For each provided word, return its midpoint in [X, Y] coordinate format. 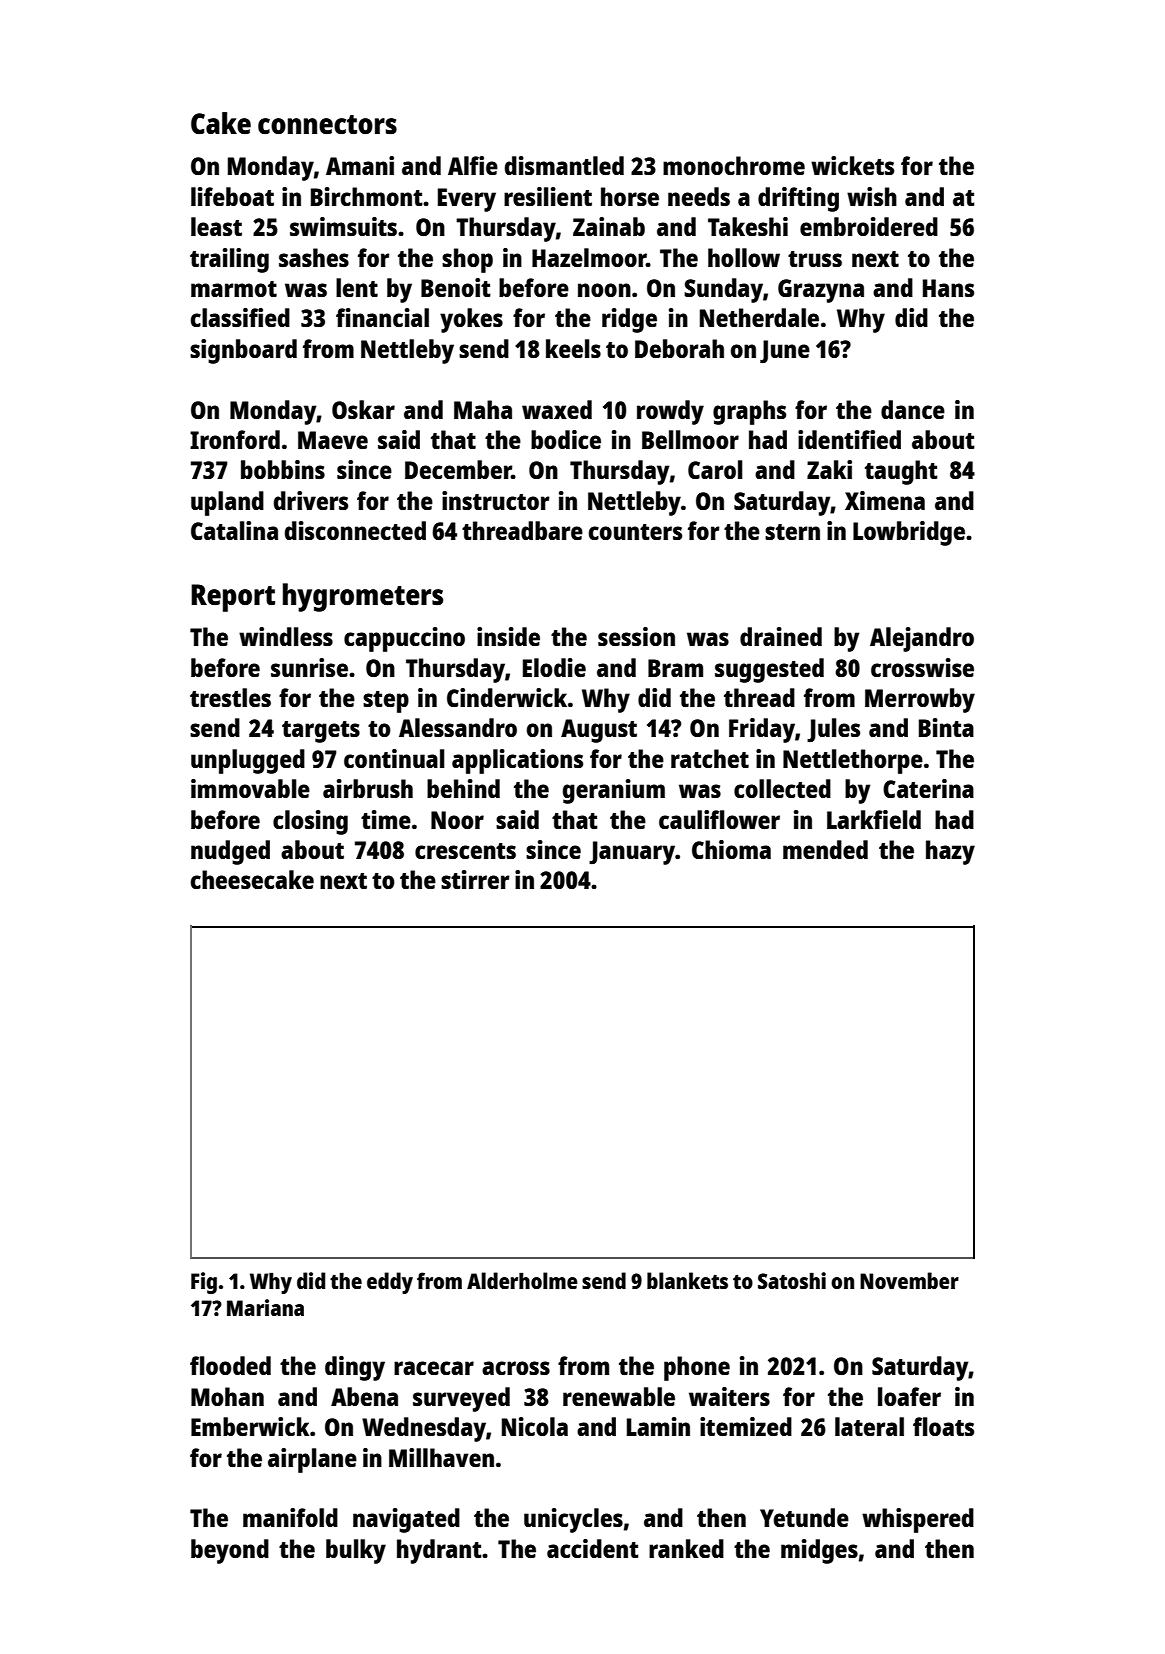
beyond [230, 1551]
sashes [314, 257]
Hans [948, 288]
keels [573, 348]
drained [781, 636]
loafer [909, 1396]
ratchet [710, 758]
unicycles [573, 1520]
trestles [230, 697]
